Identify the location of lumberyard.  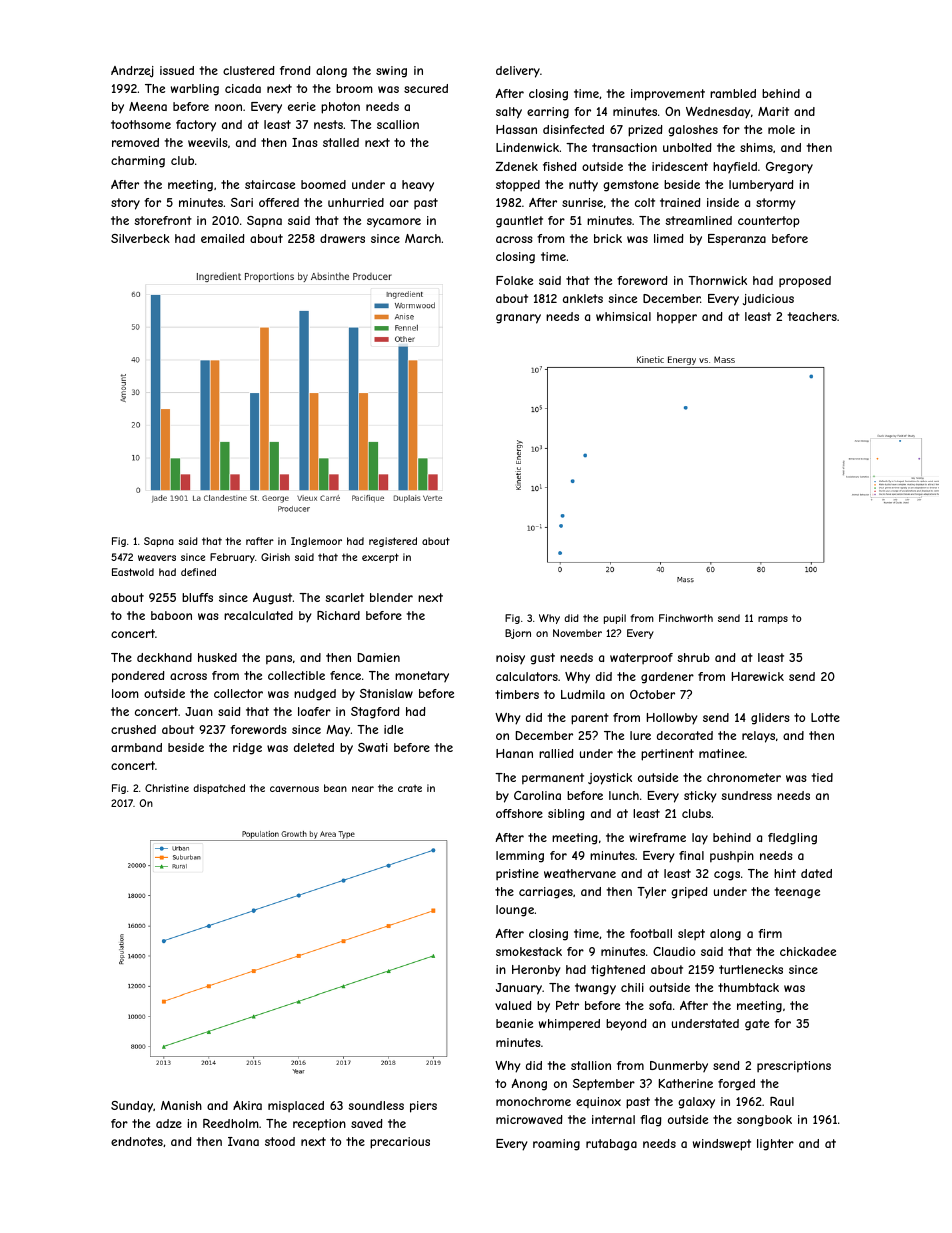
(761, 186).
